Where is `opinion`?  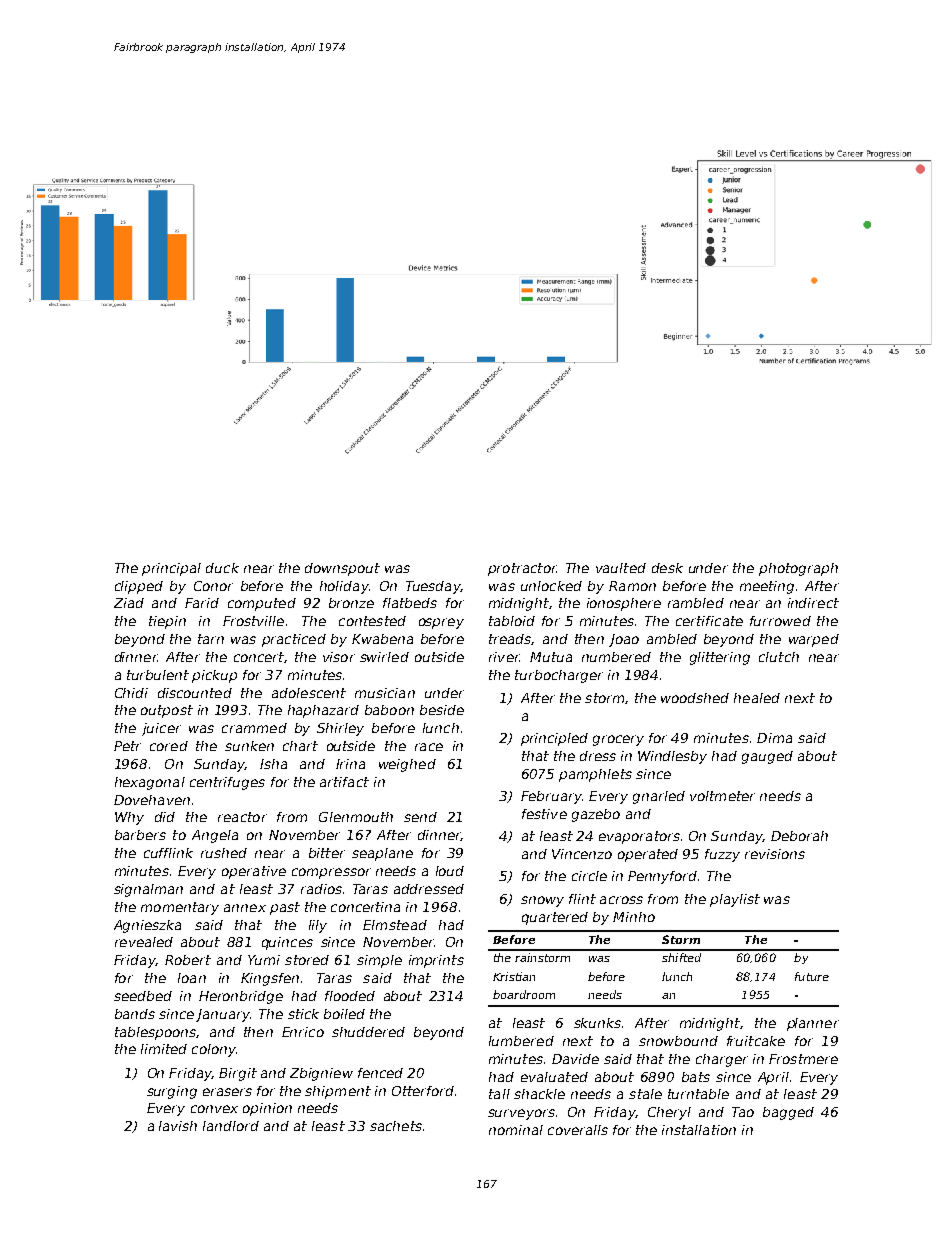 opinion is located at coordinates (267, 1109).
